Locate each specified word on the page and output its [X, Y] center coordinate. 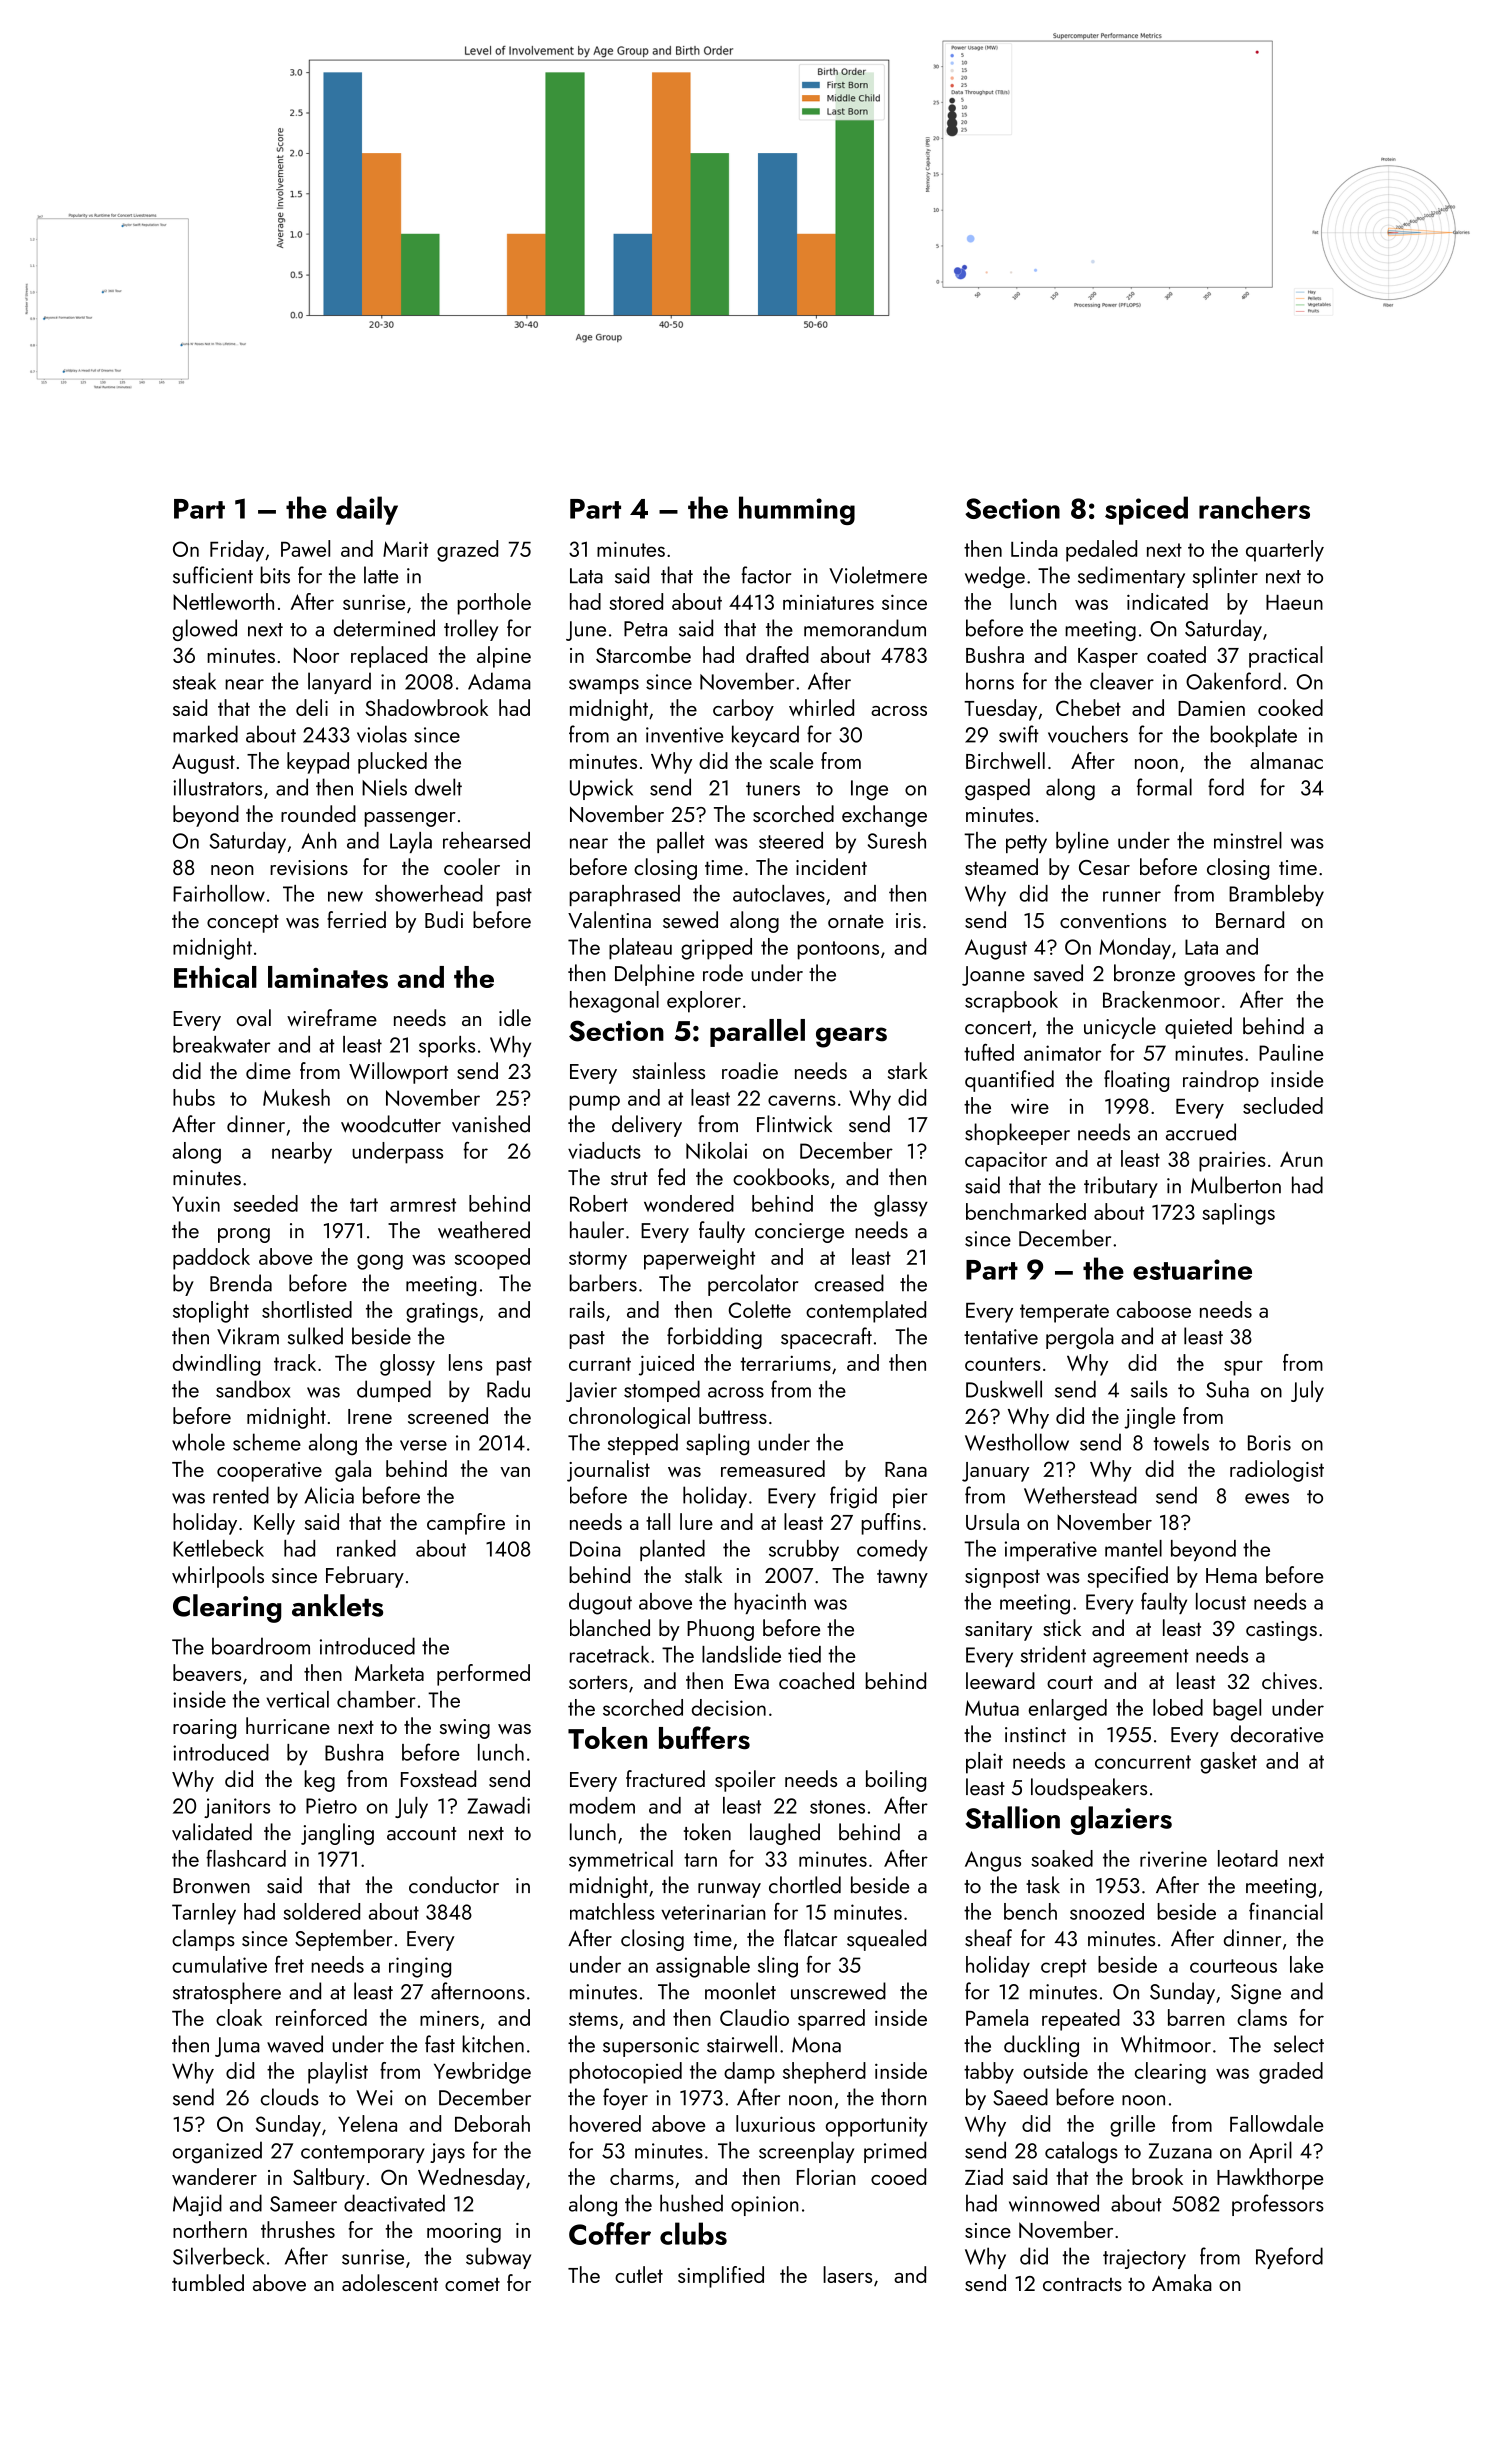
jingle [1149, 1418]
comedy [892, 1550]
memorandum [865, 628]
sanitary [998, 1631]
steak [194, 681]
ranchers [1254, 507]
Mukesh [296, 1097]
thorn [903, 2097]
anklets [337, 1605]
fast [440, 2044]
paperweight [699, 1259]
